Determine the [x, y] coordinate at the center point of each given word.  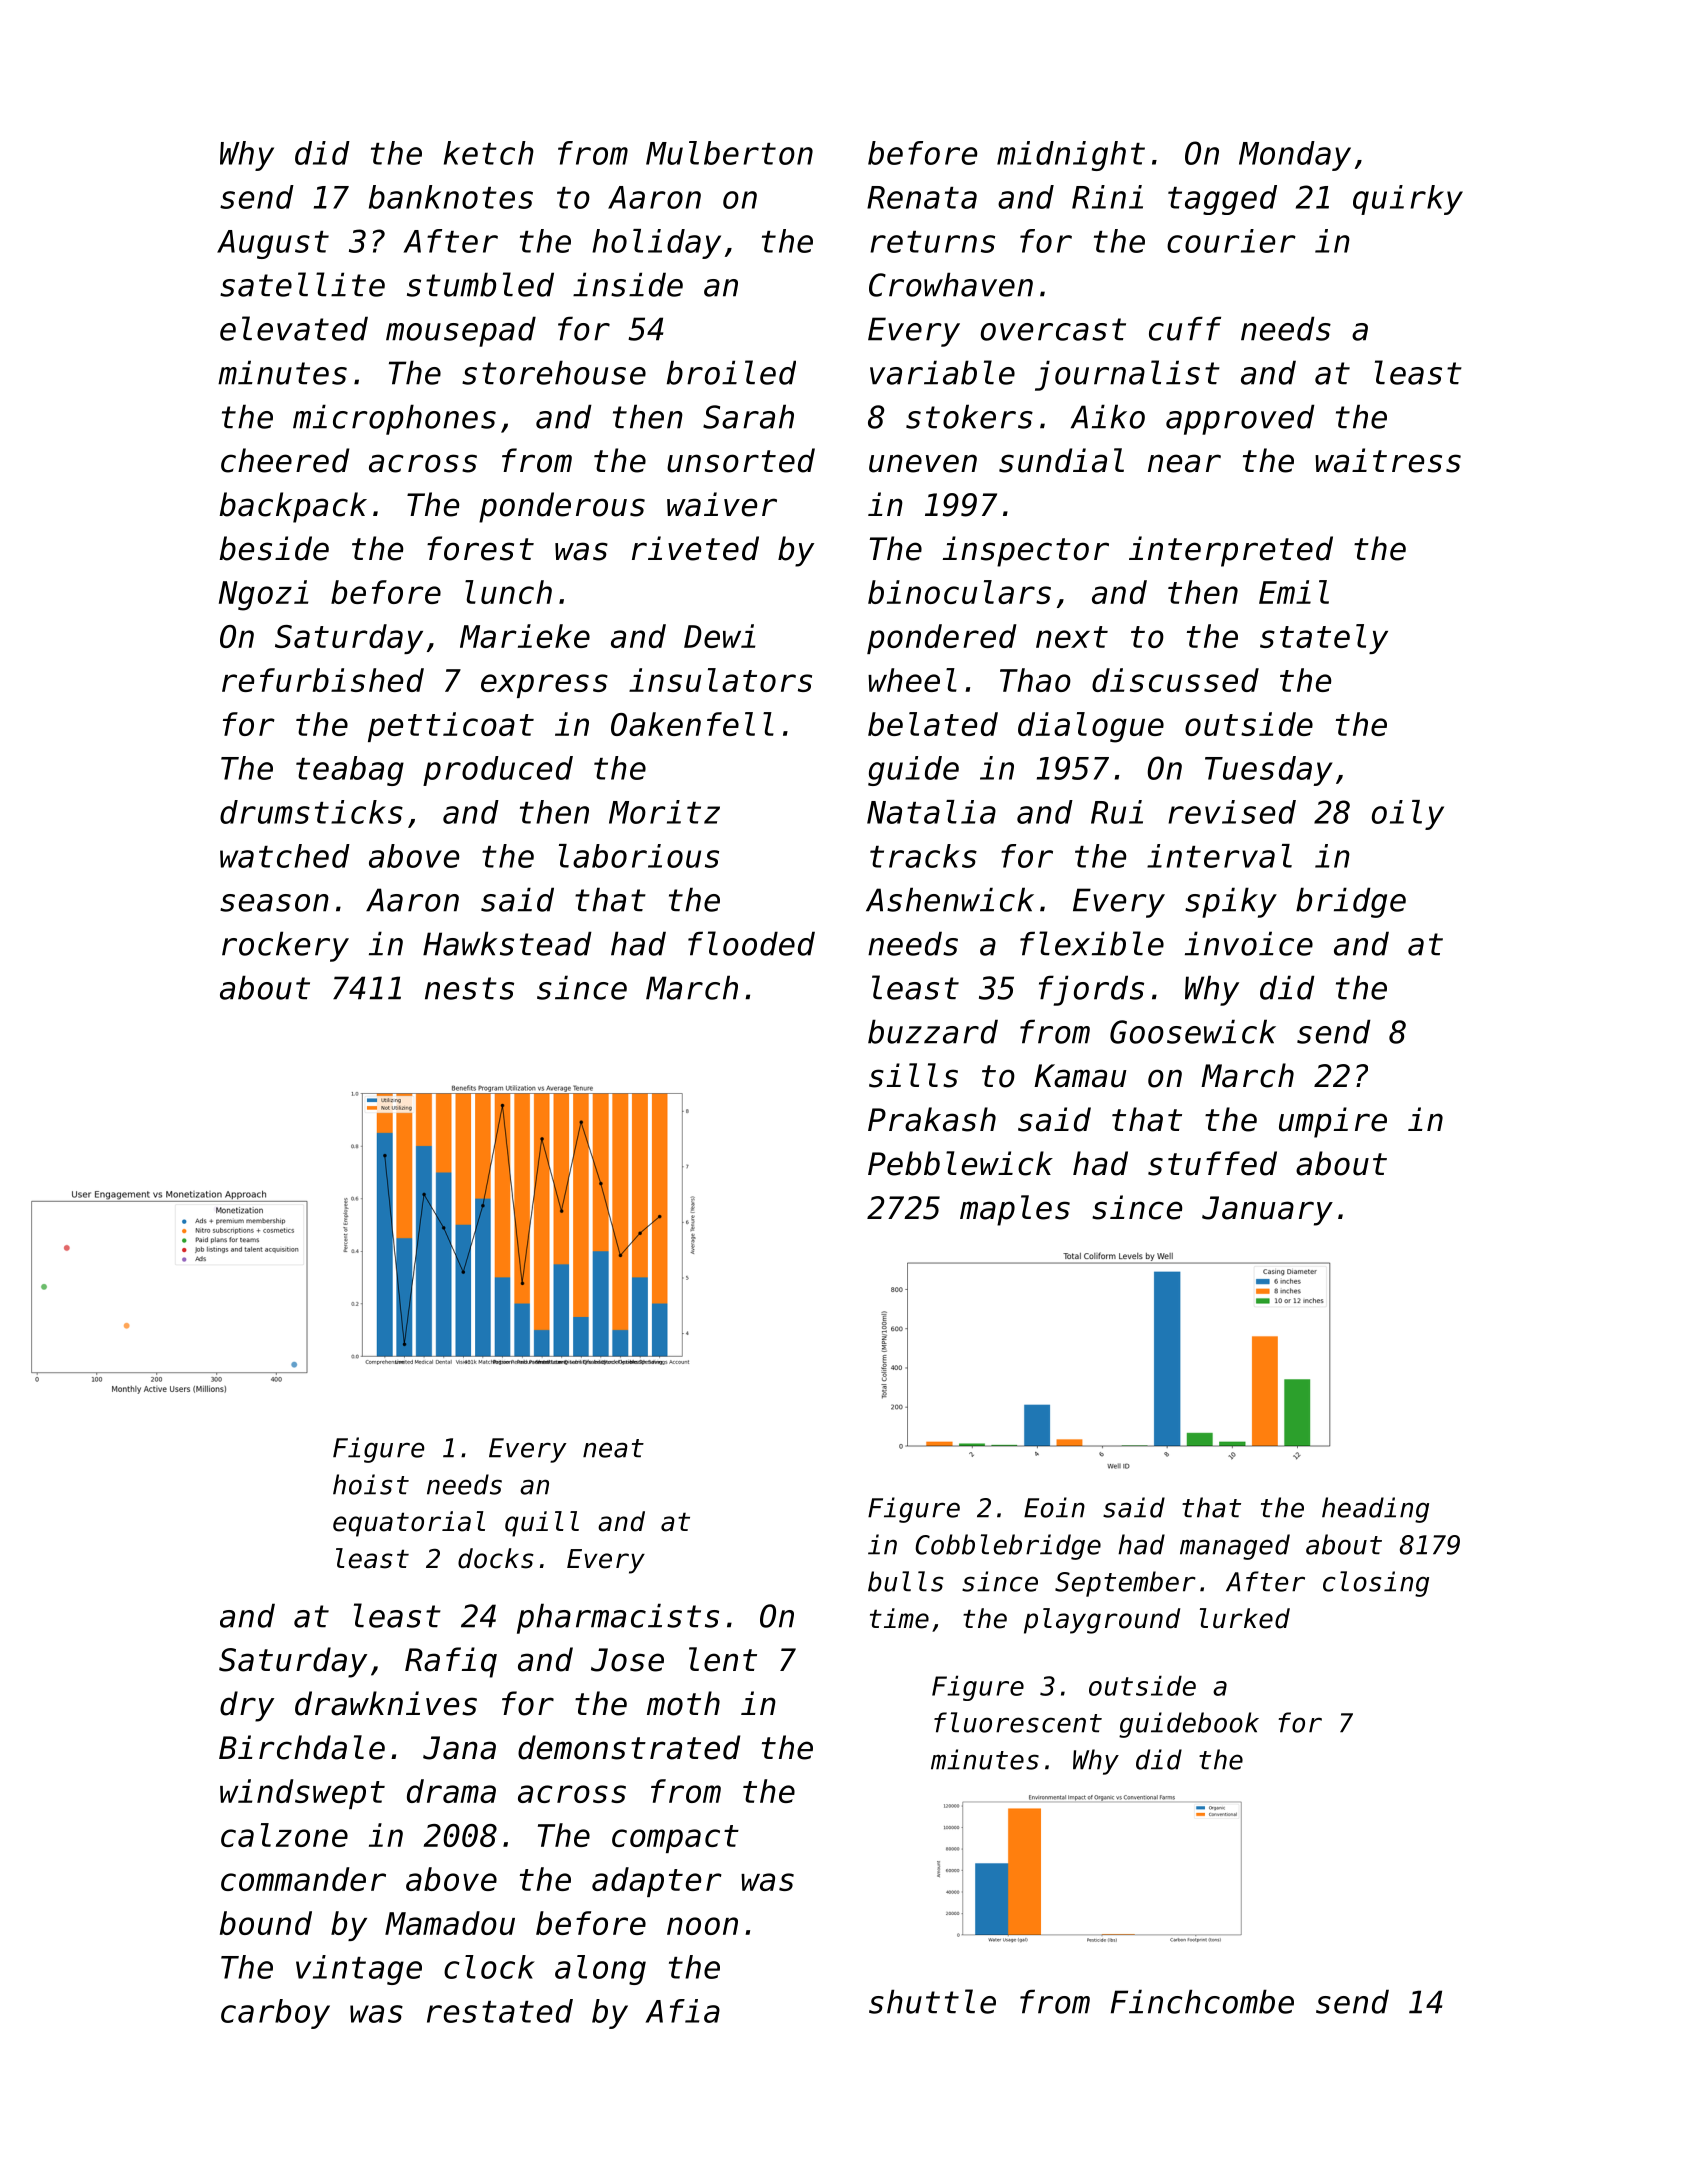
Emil [1294, 592]
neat [613, 1448]
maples [1015, 1210]
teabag [350, 771]
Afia [683, 2011]
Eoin [1054, 1507]
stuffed [1212, 1163]
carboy [275, 2014]
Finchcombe [1202, 2001]
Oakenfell [692, 724]
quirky [1408, 200]
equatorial [409, 1524]
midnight [1071, 156]
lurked [1245, 1618]
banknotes [451, 197]
